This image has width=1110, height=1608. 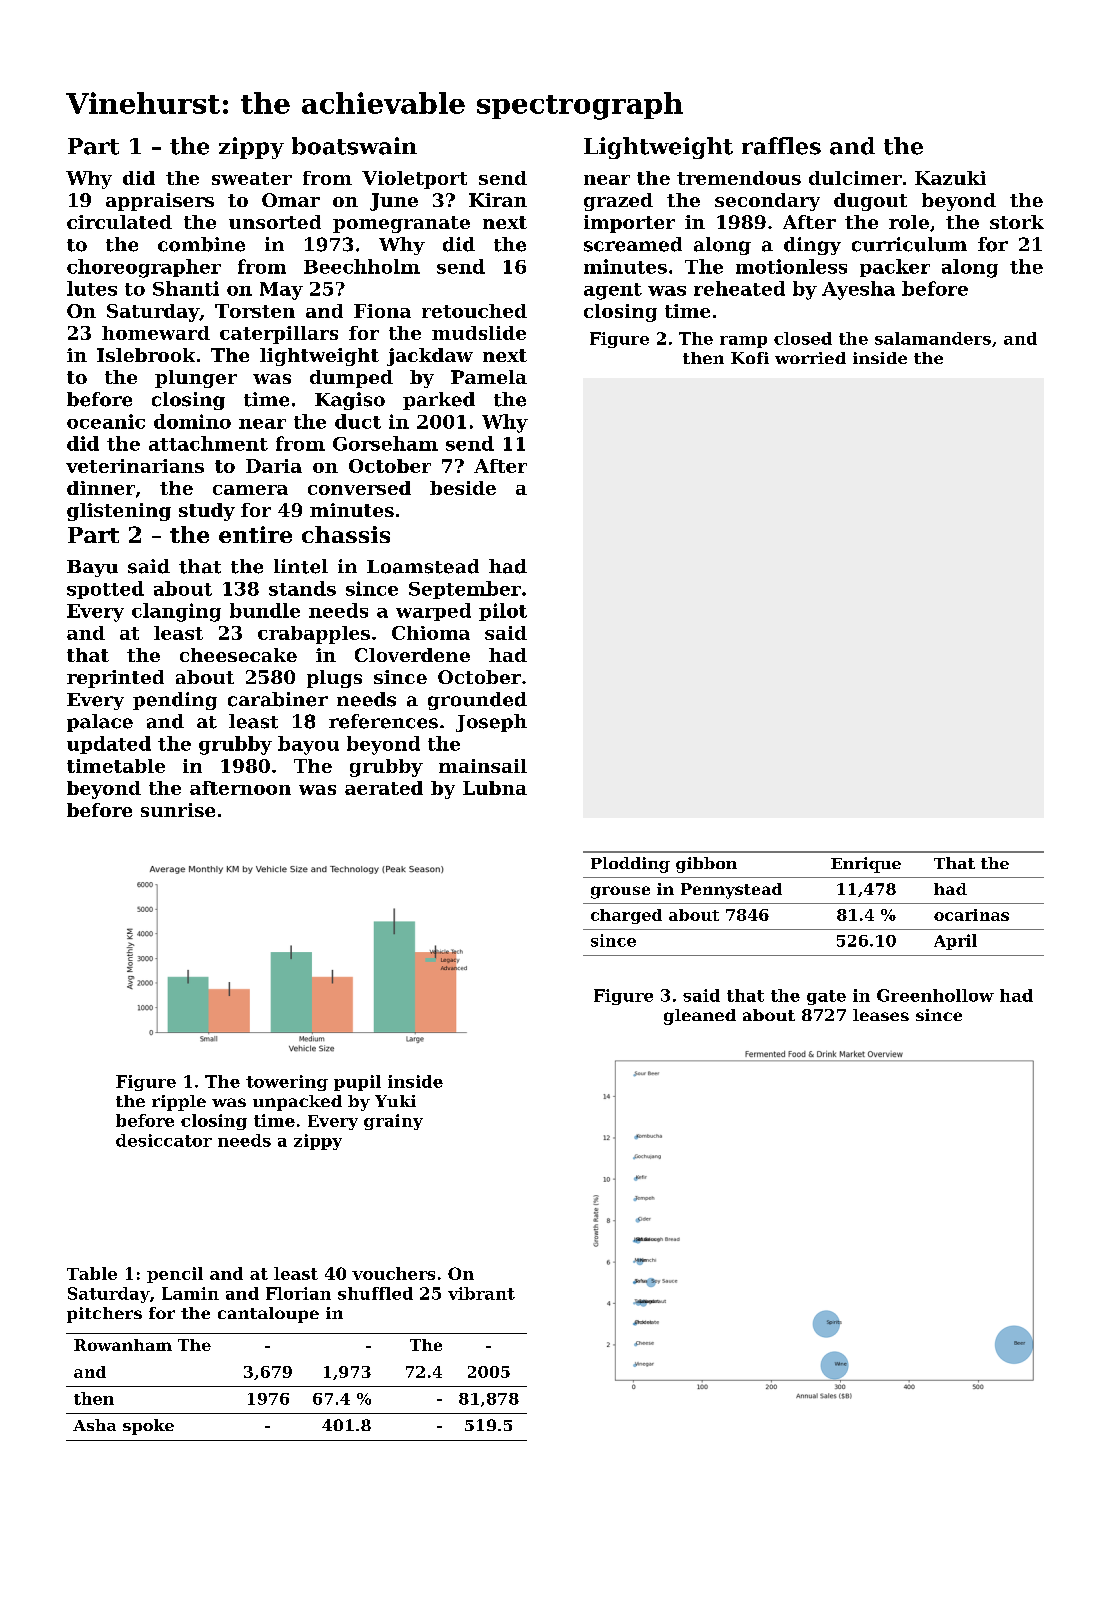 I want to click on caterpillars, so click(x=279, y=335).
